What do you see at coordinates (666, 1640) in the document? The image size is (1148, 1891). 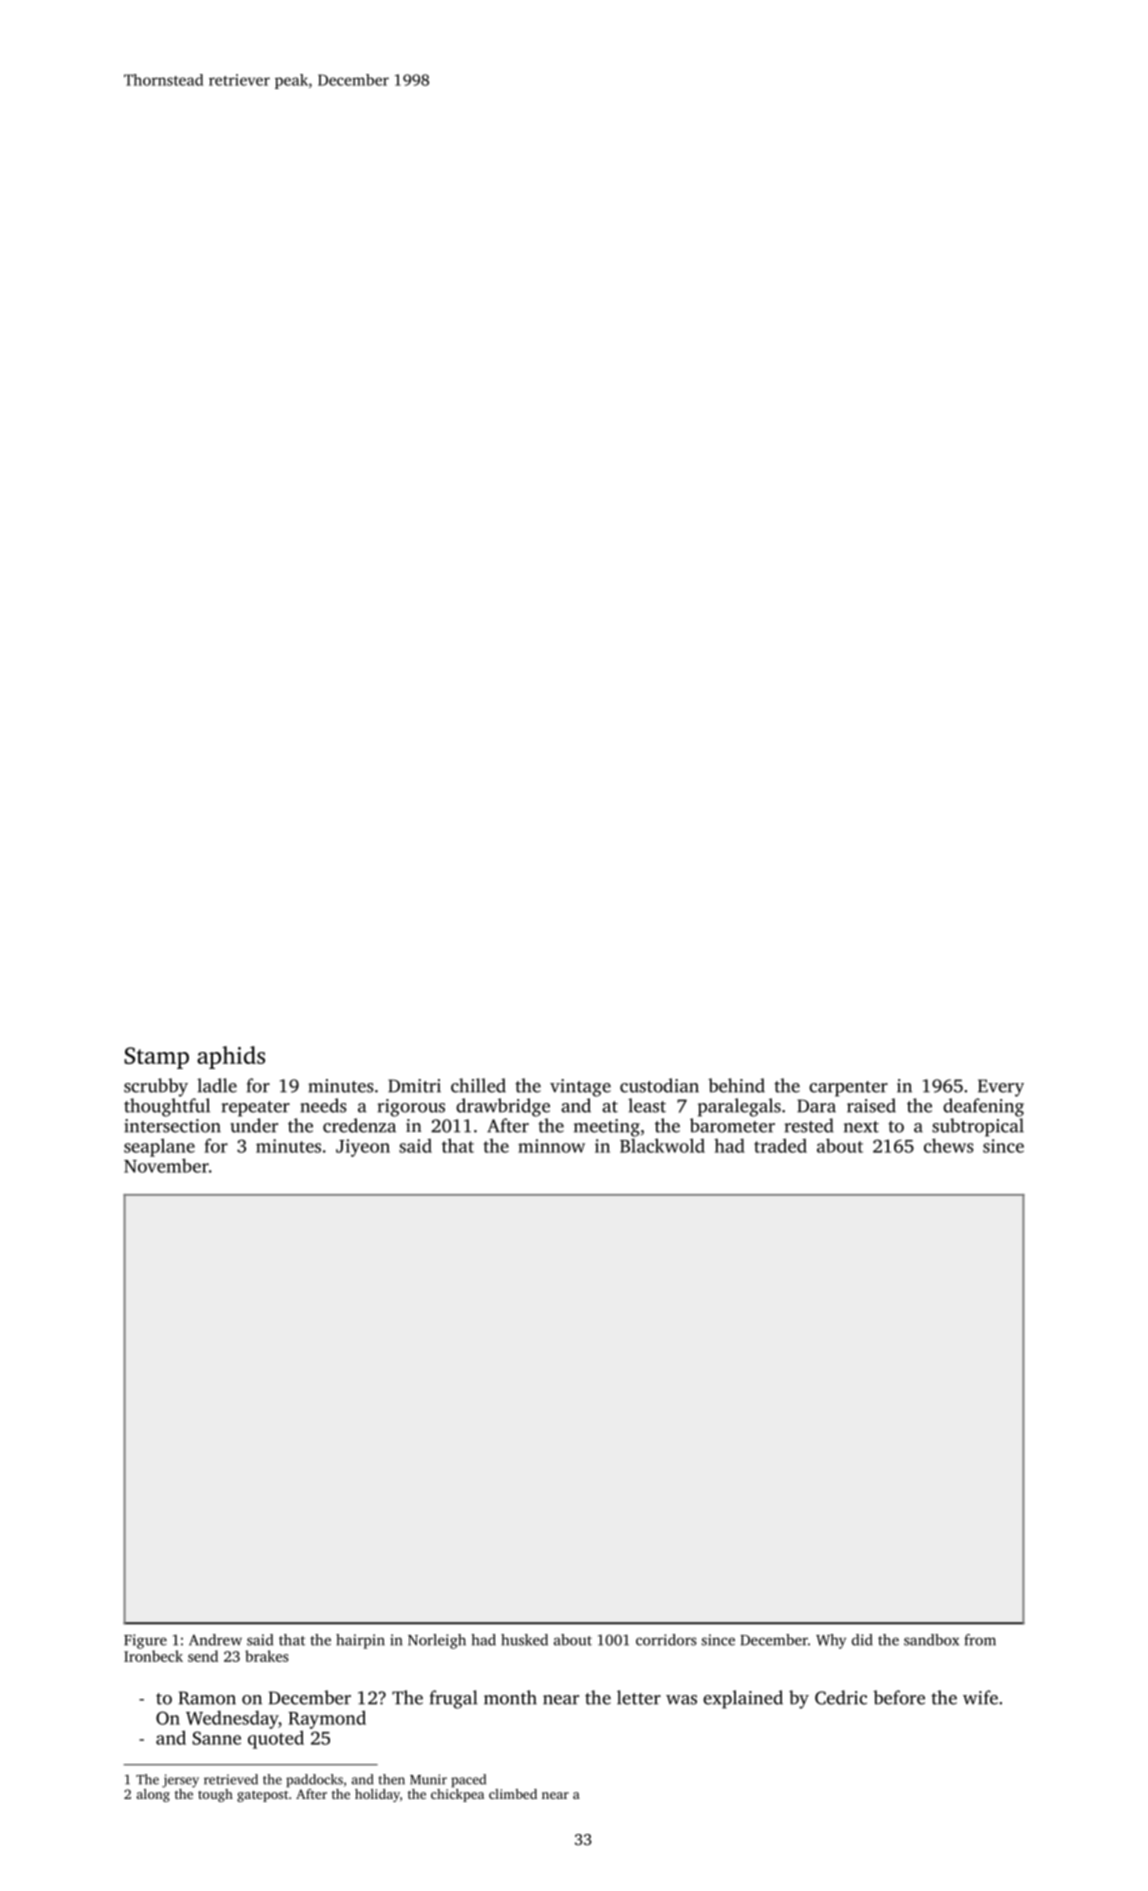 I see `corridors` at bounding box center [666, 1640].
